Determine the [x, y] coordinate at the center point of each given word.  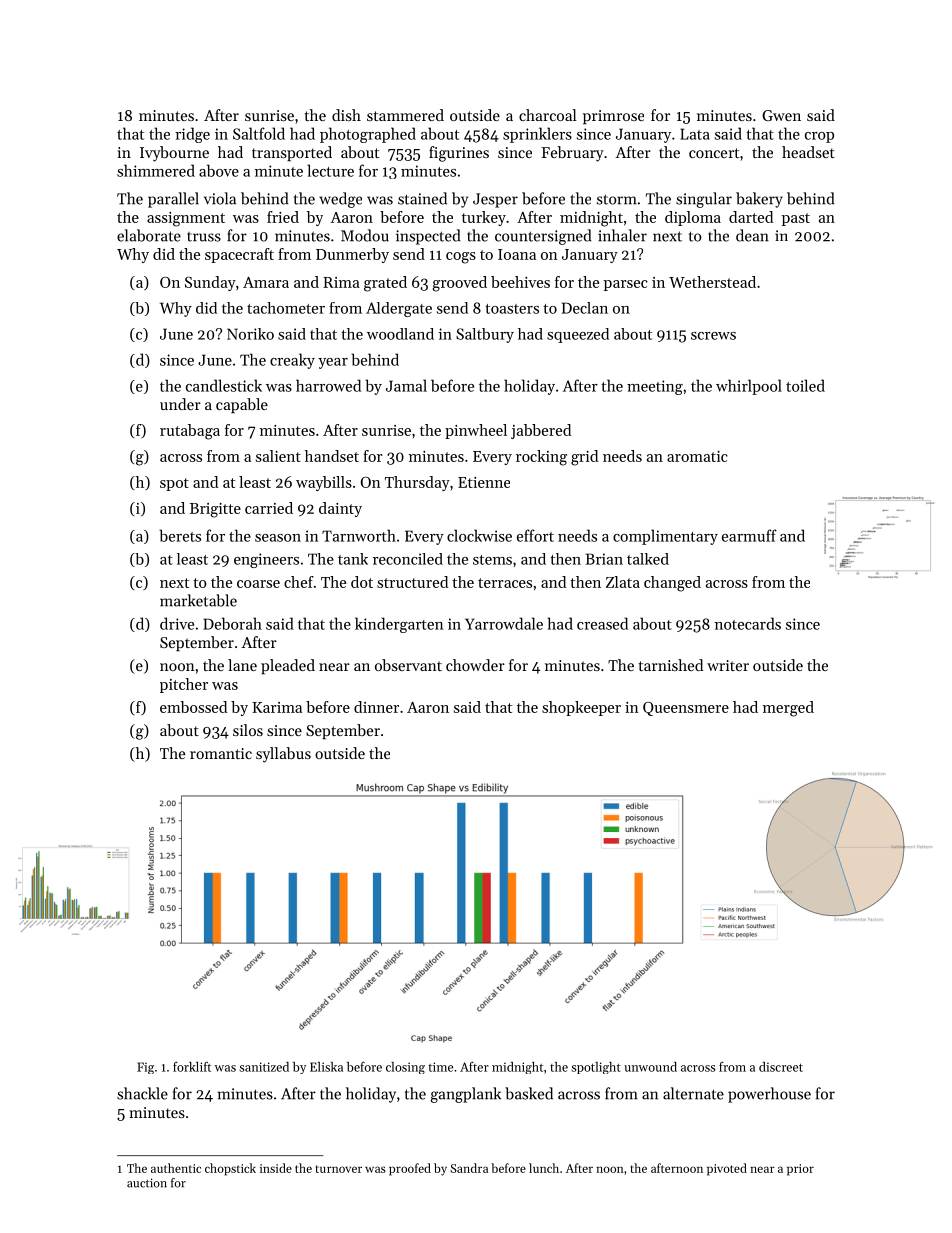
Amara [266, 282]
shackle [142, 1093]
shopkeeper [581, 708]
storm [617, 199]
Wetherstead [712, 282]
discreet [781, 1067]
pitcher [184, 685]
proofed [410, 1169]
